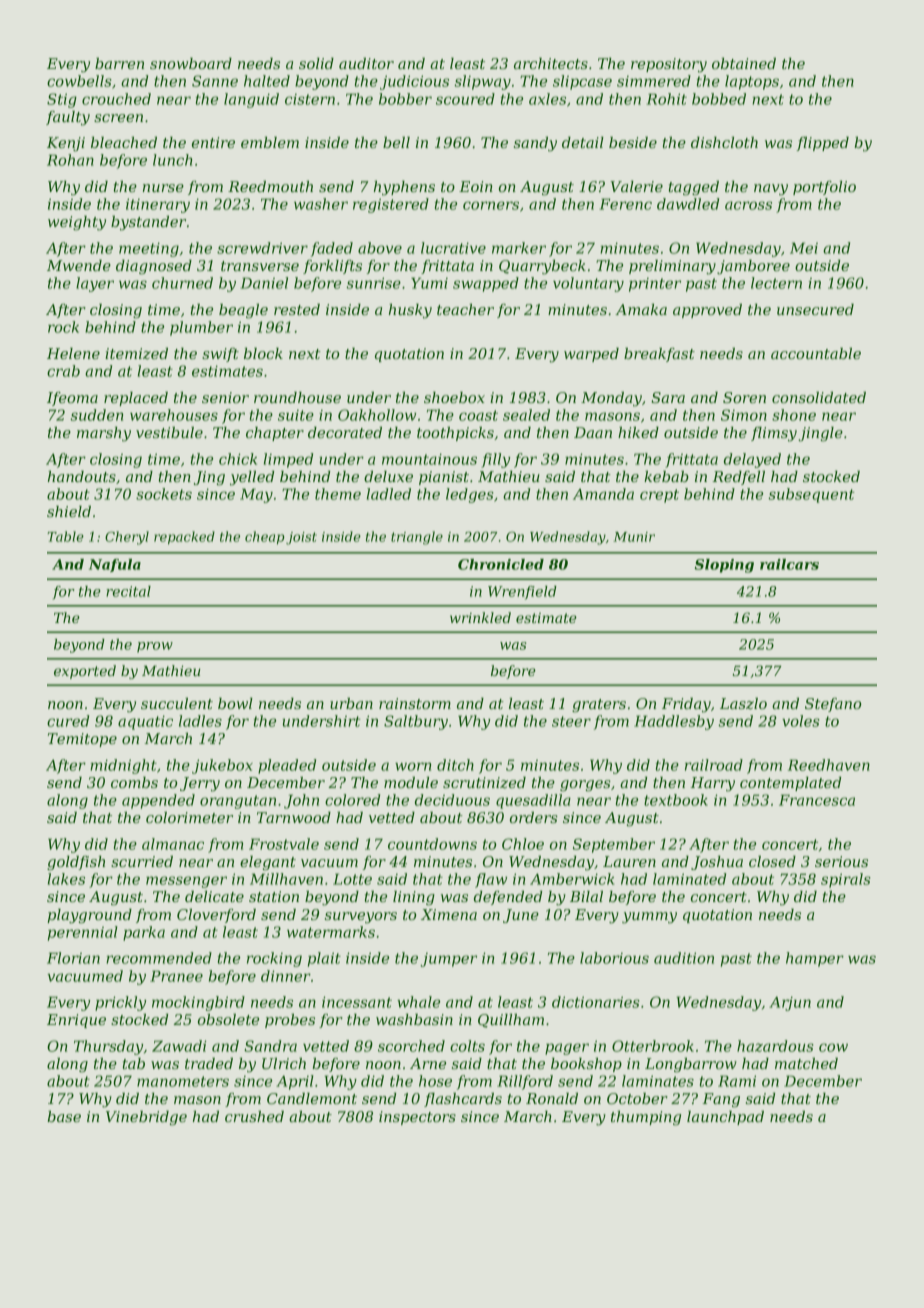 Image resolution: width=924 pixels, height=1308 pixels. Describe the element at coordinates (155, 647) in the screenshot. I see `prow` at that location.
